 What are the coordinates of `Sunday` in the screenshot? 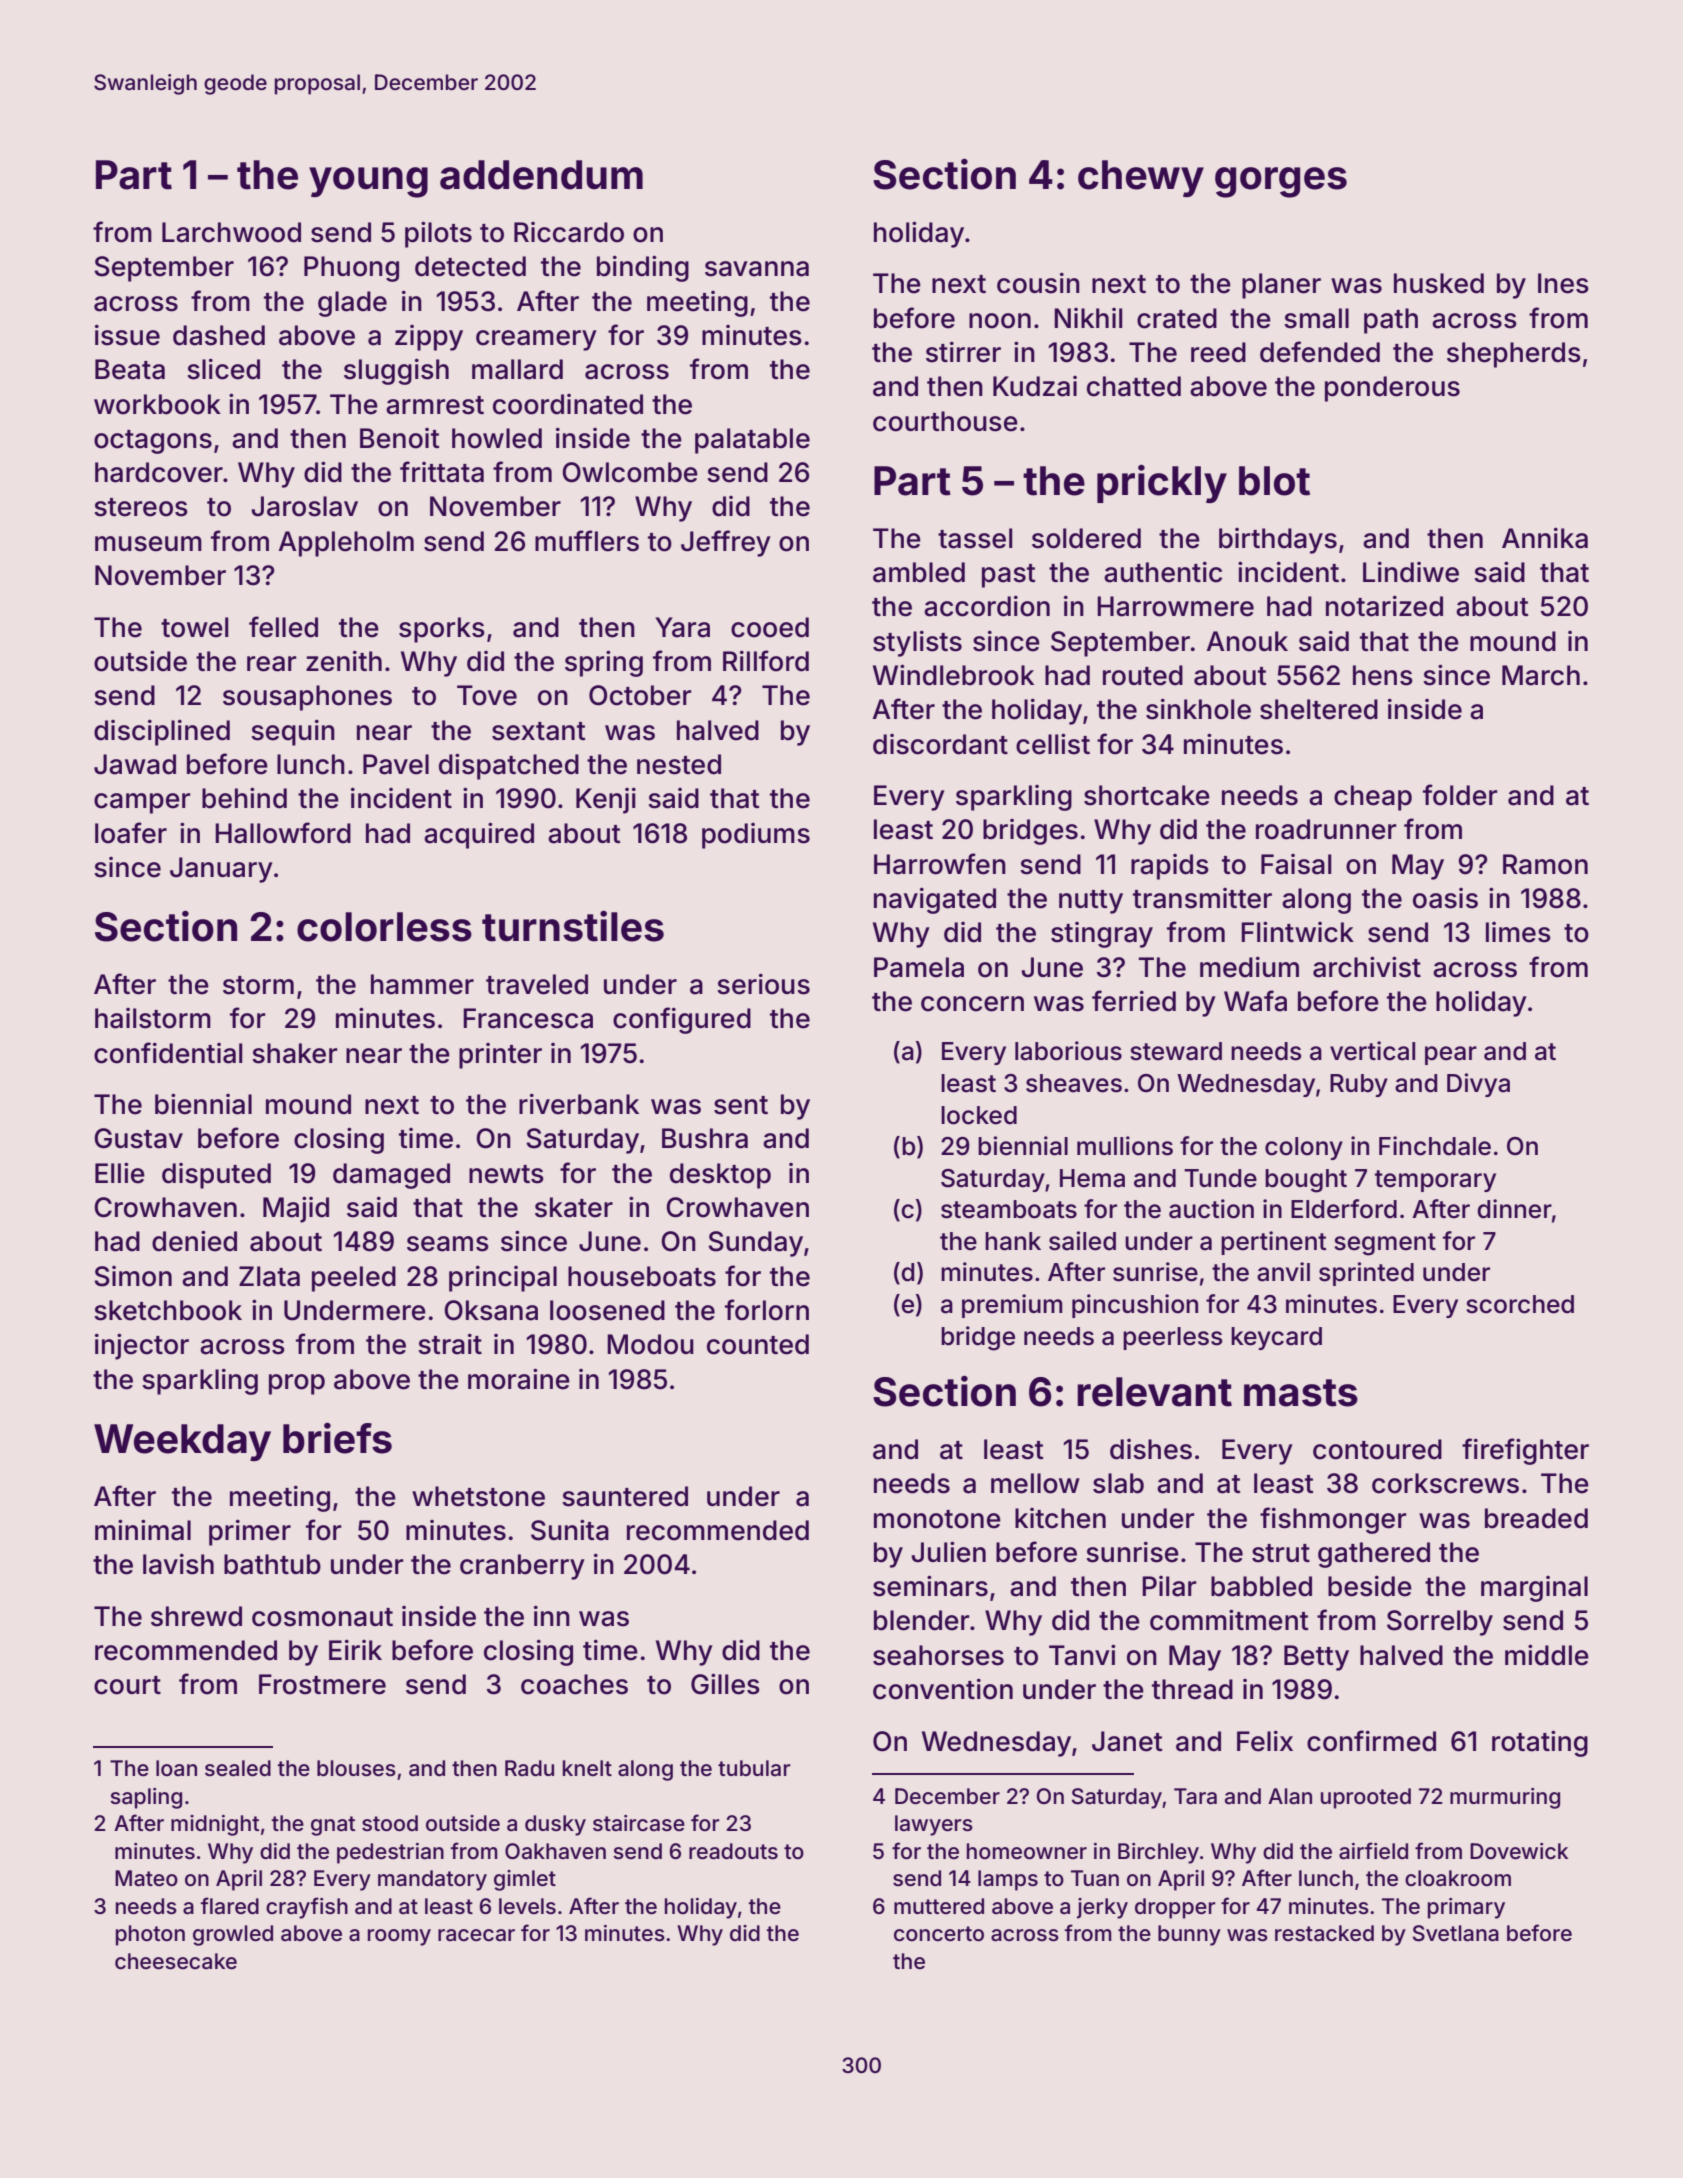 It's located at (755, 1244).
